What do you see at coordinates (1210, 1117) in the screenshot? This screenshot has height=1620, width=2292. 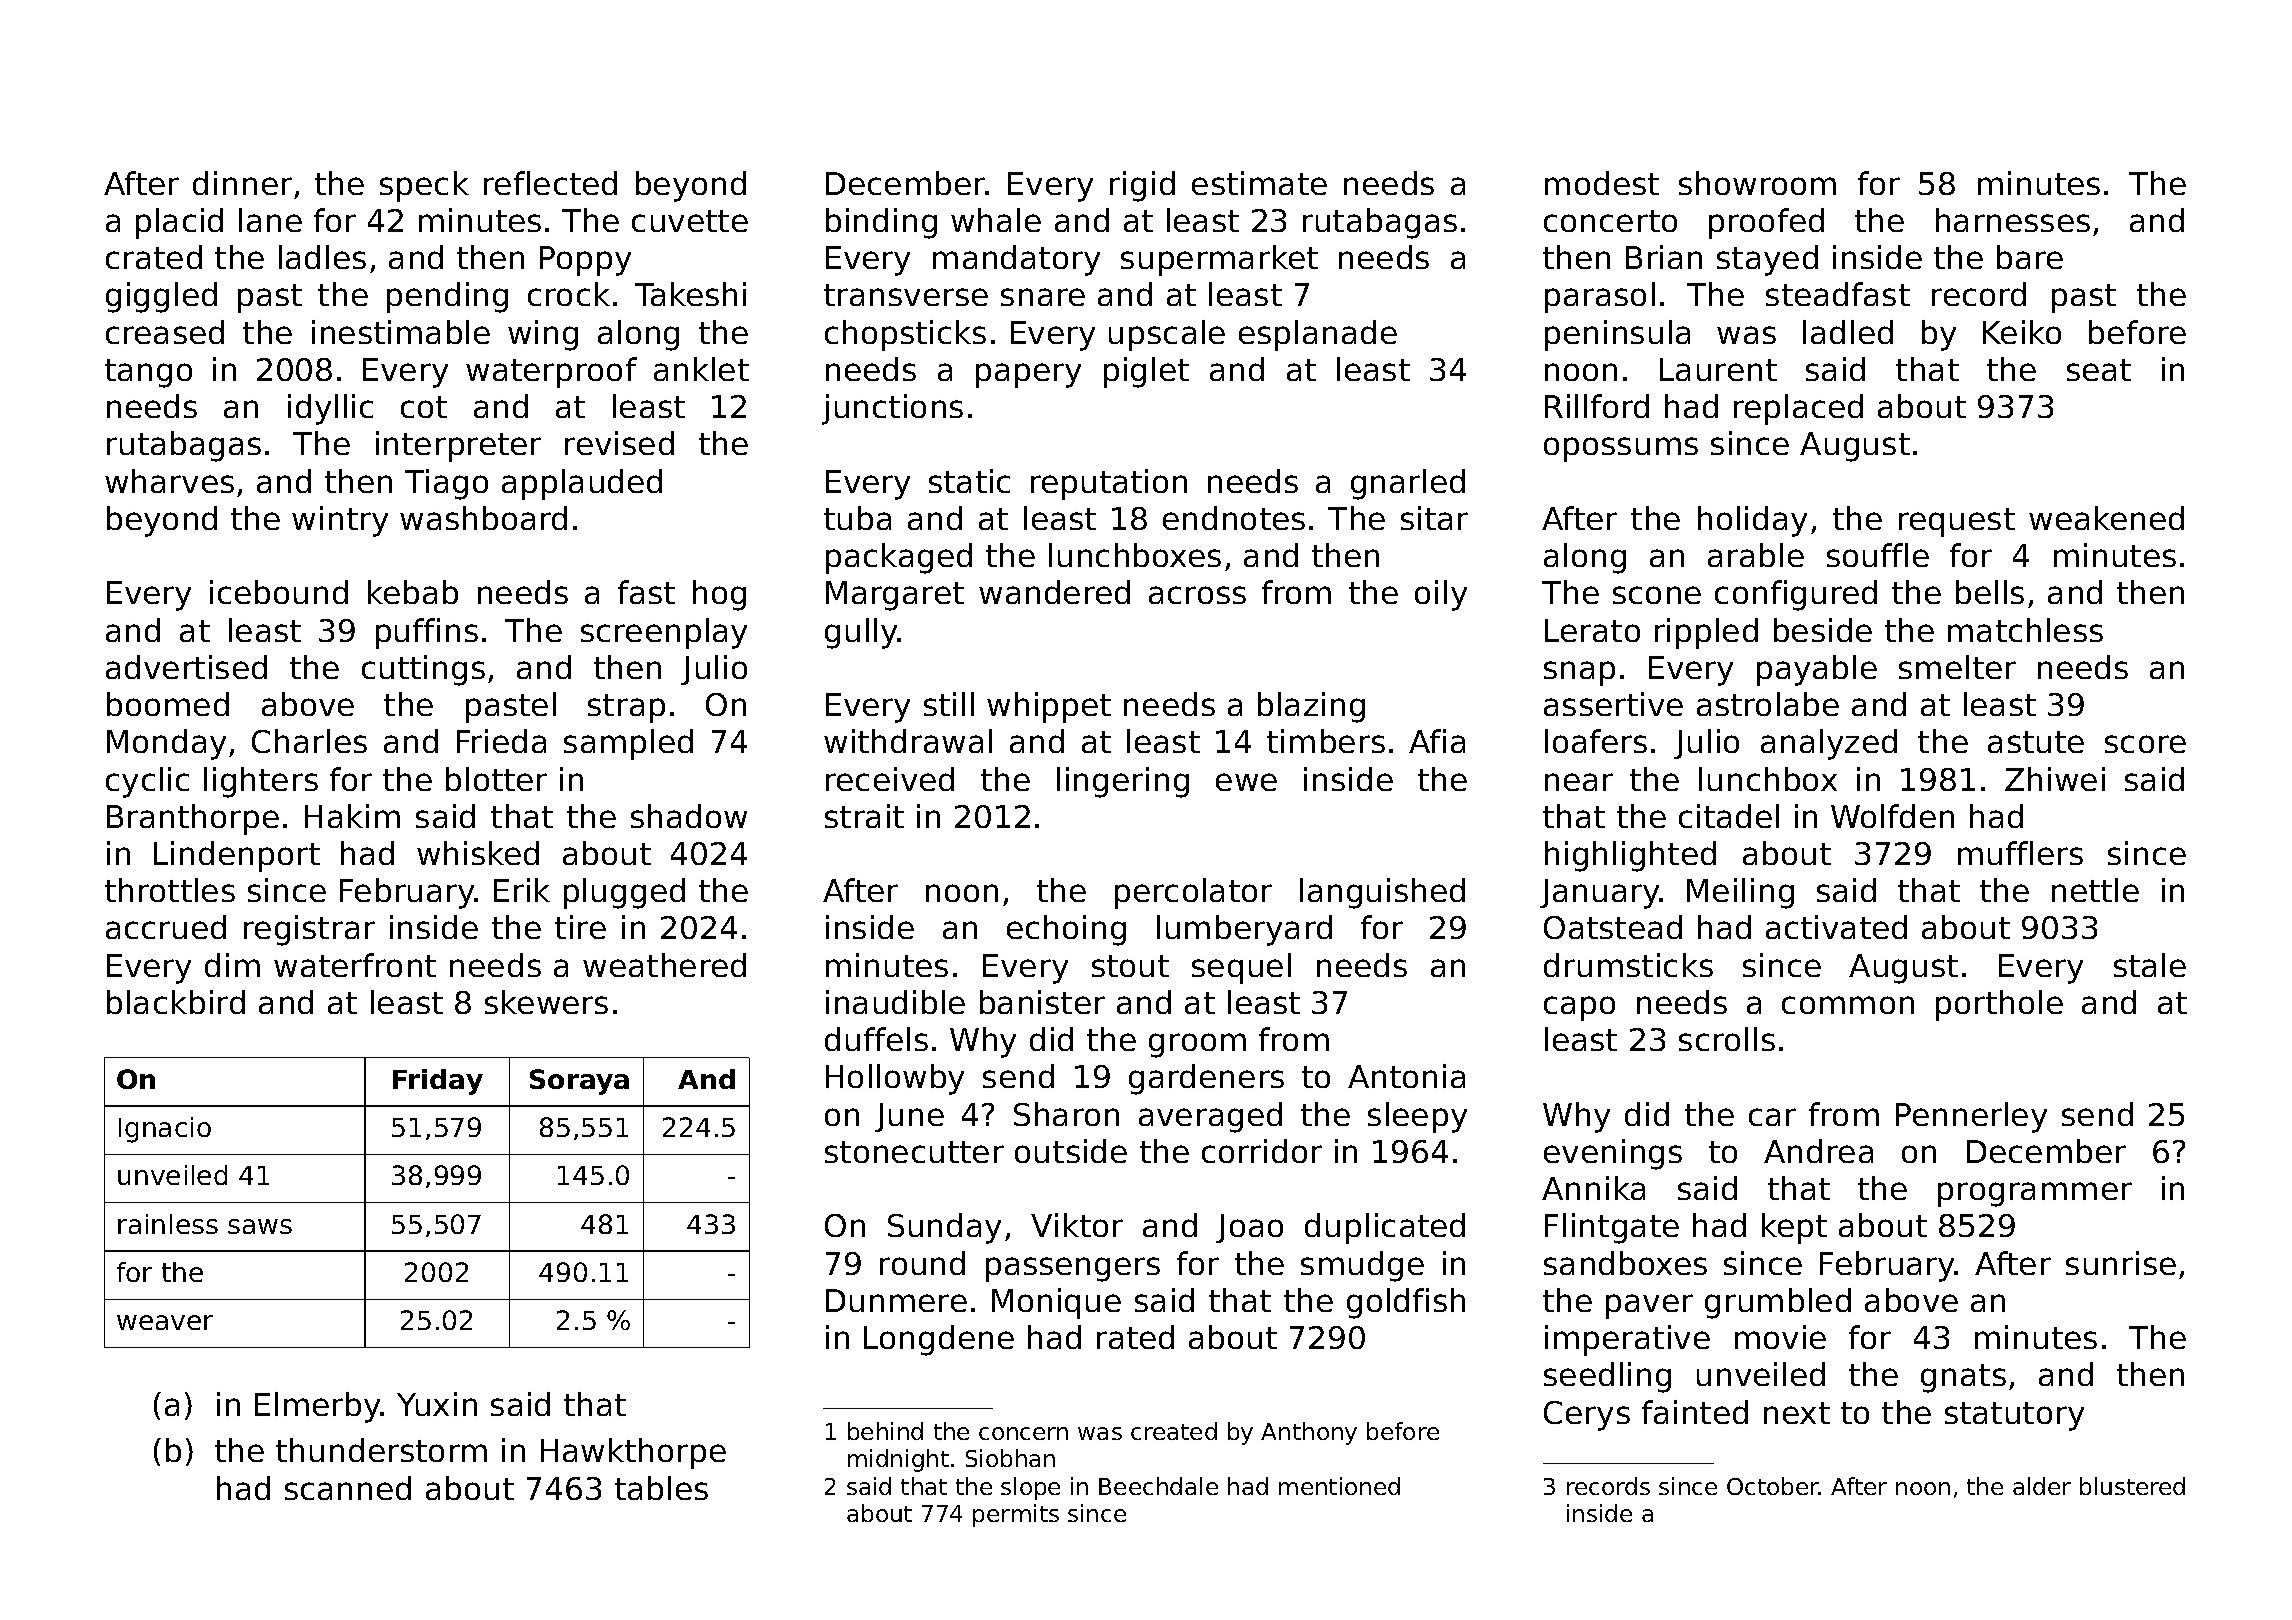 I see `averaged` at bounding box center [1210, 1117].
